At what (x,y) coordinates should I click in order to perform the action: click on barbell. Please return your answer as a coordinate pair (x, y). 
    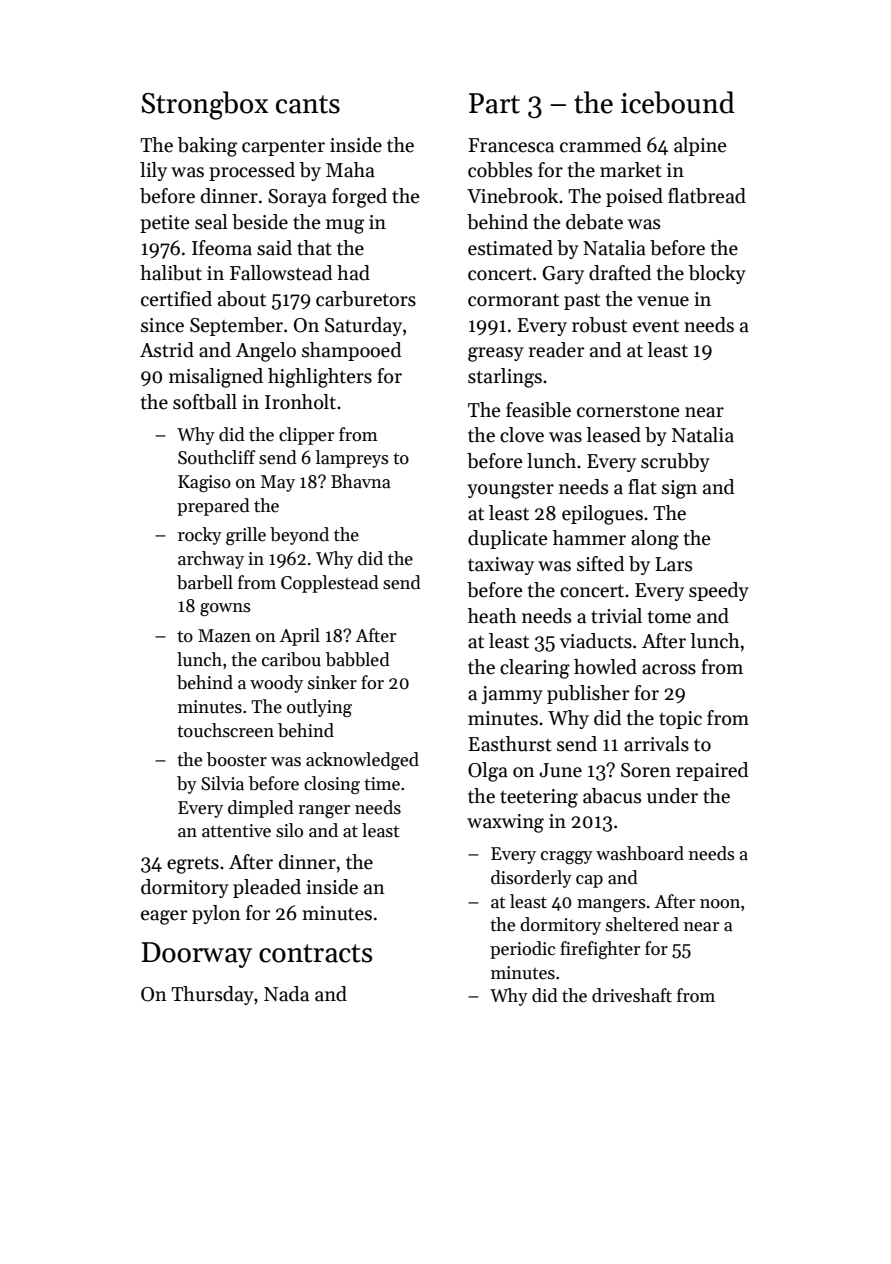
    Looking at the image, I should click on (205, 582).
